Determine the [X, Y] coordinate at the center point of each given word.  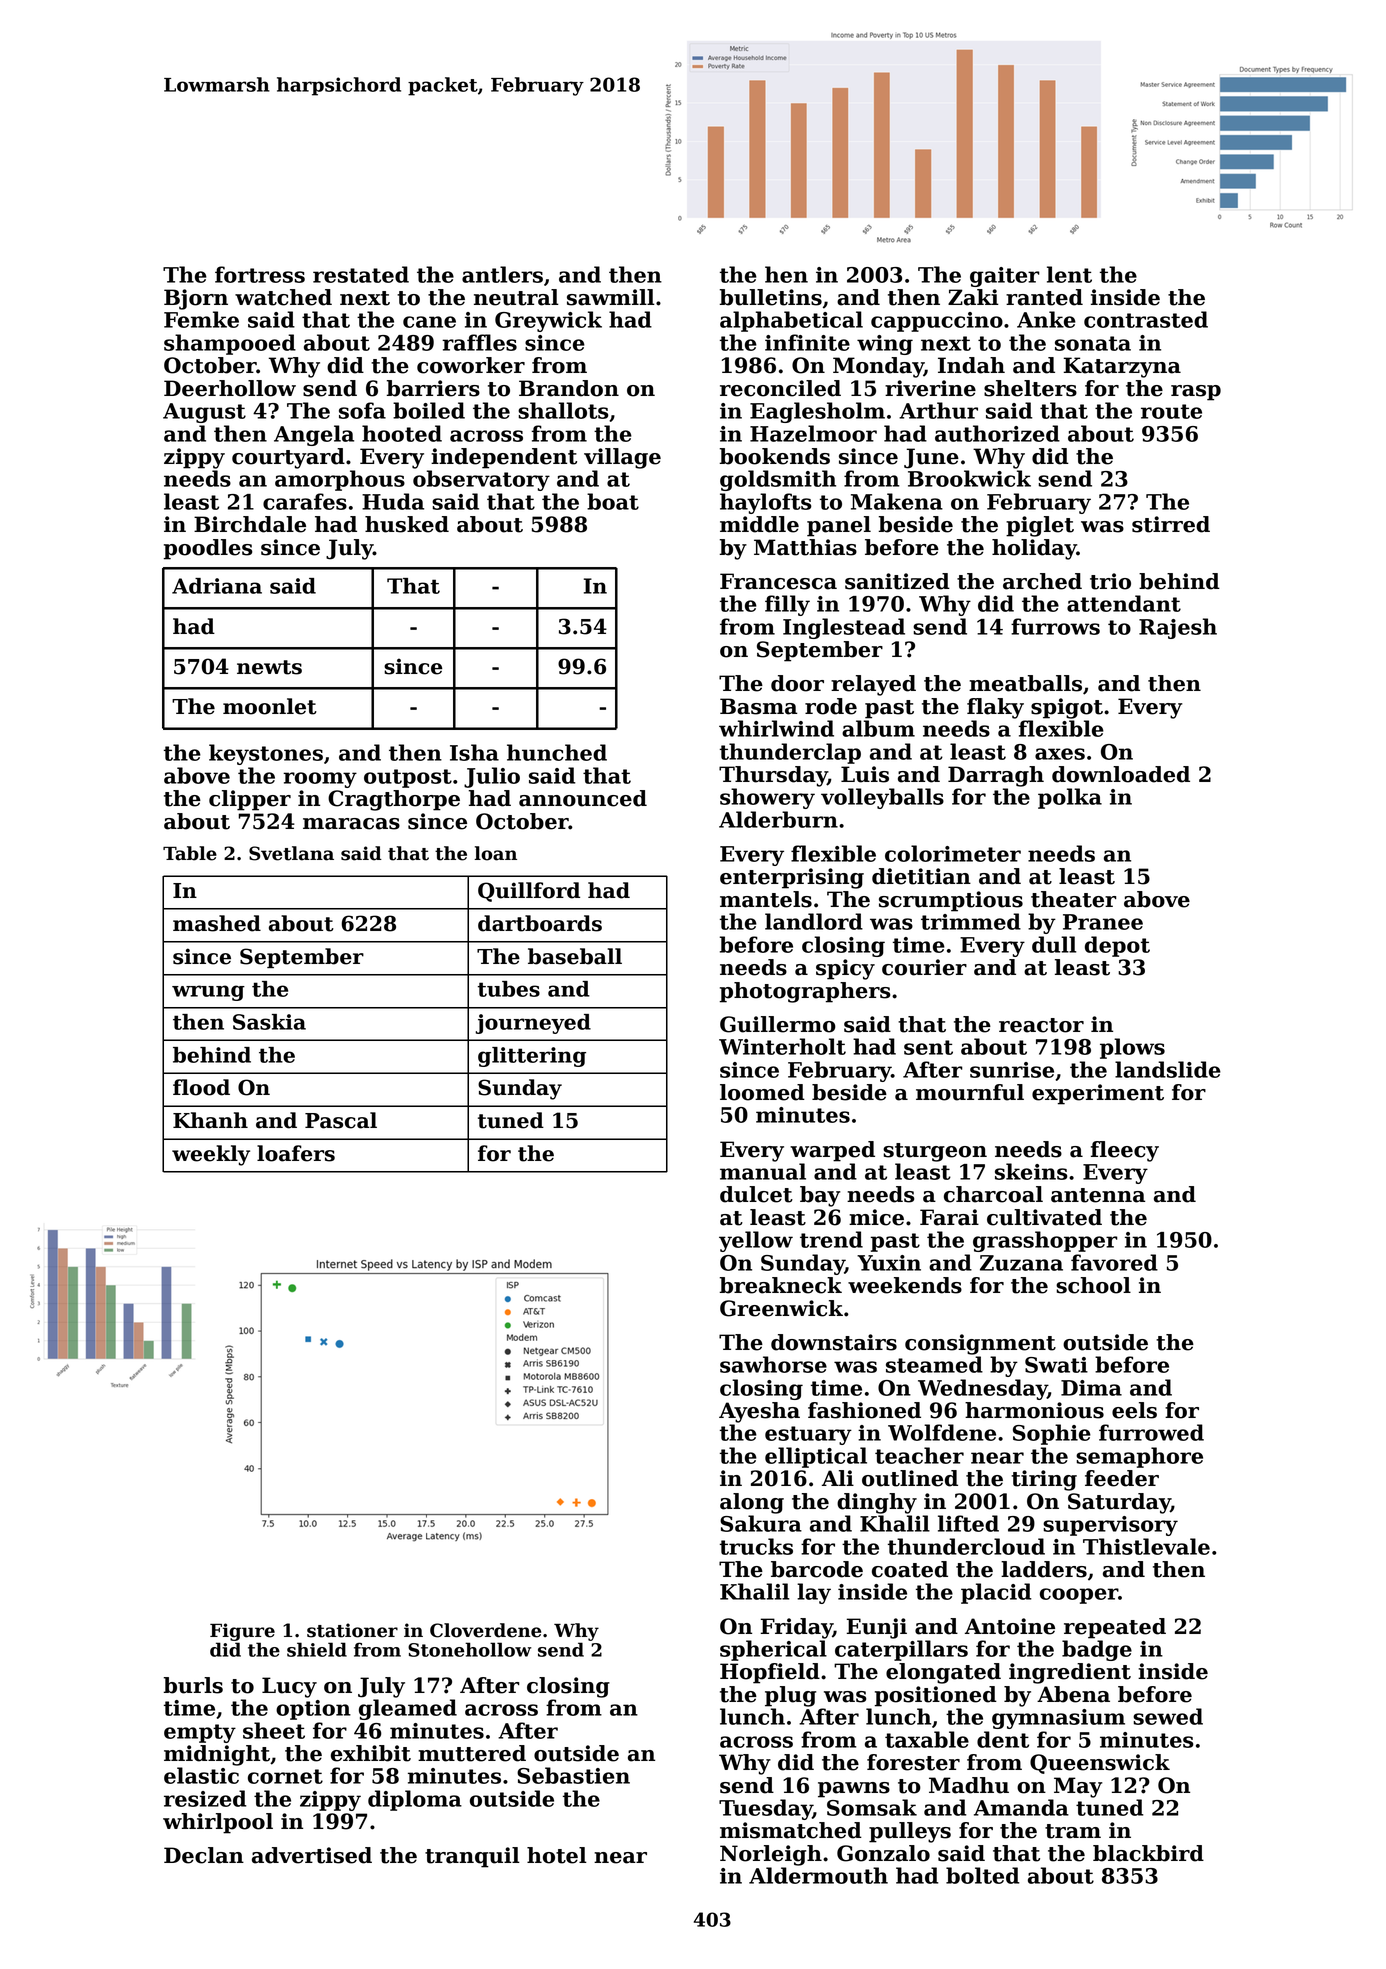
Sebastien [573, 1775]
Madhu [969, 1785]
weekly [211, 1155]
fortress [260, 274]
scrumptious [951, 901]
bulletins [771, 297]
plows [1132, 1048]
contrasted [1146, 319]
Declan [204, 1855]
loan [496, 853]
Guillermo [778, 1024]
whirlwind [776, 728]
